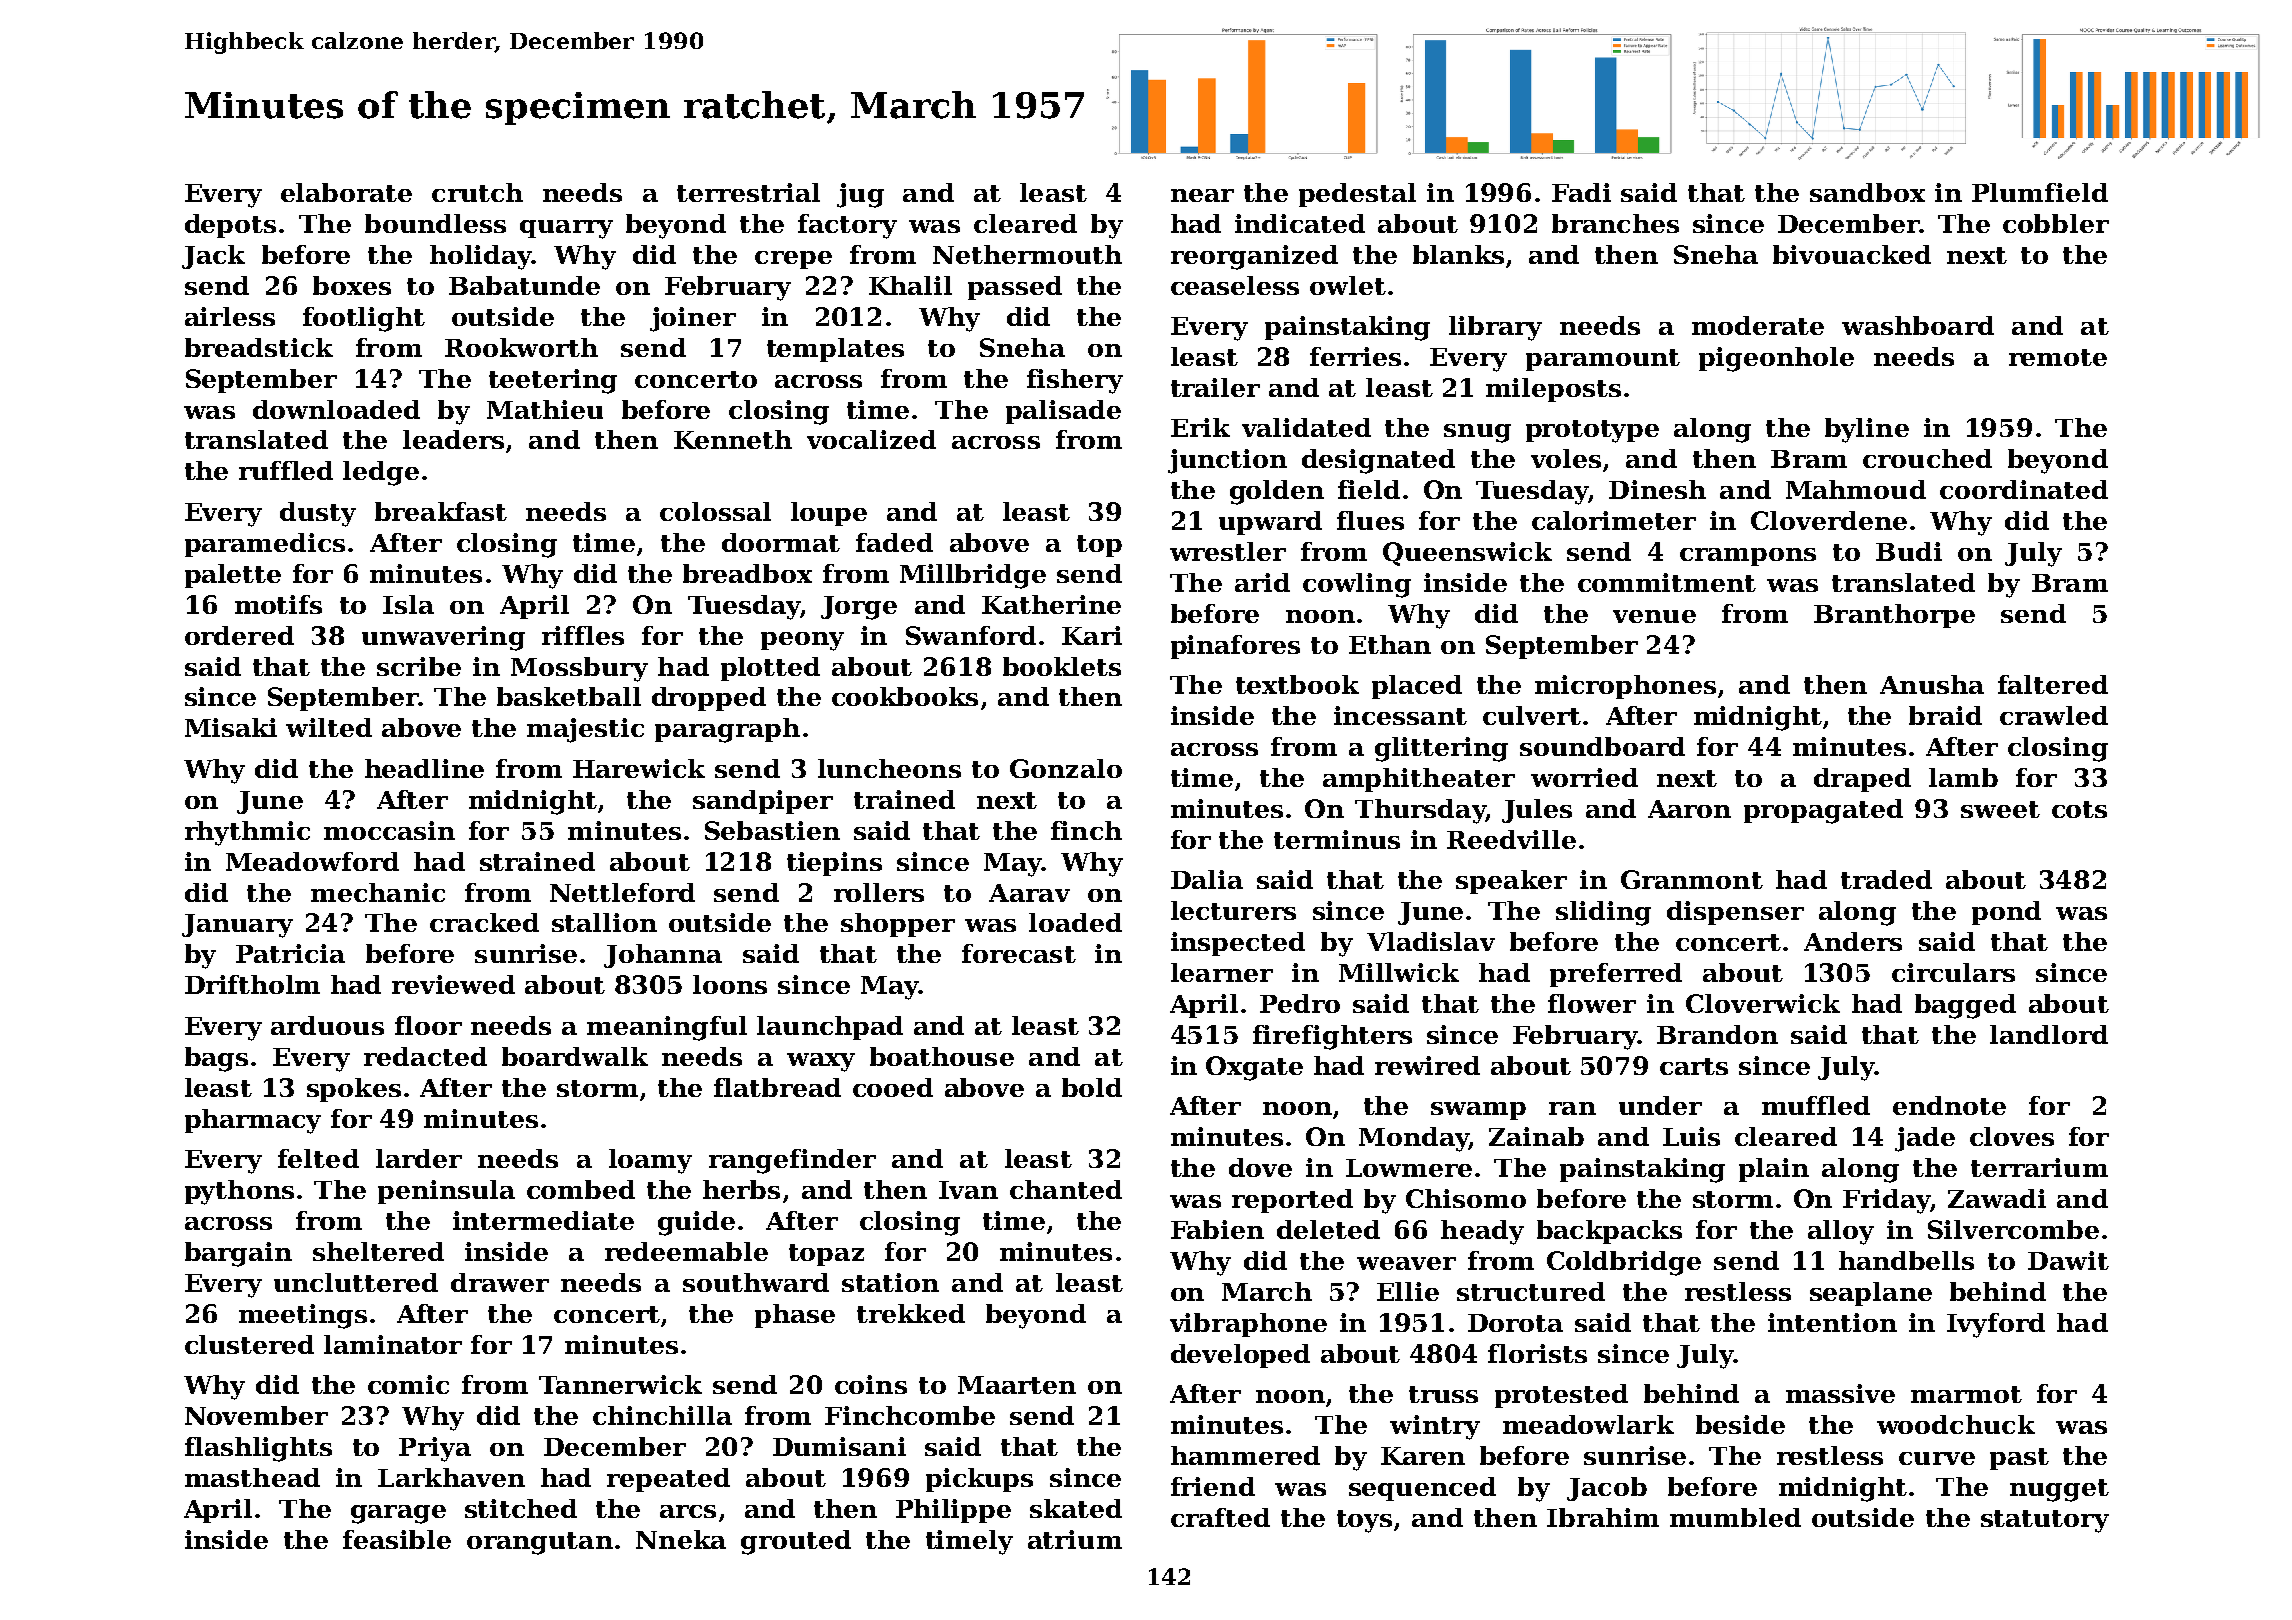 Image resolution: width=2292 pixels, height=1620 pixels. What do you see at coordinates (1075, 1539) in the screenshot?
I see `atrium` at bounding box center [1075, 1539].
